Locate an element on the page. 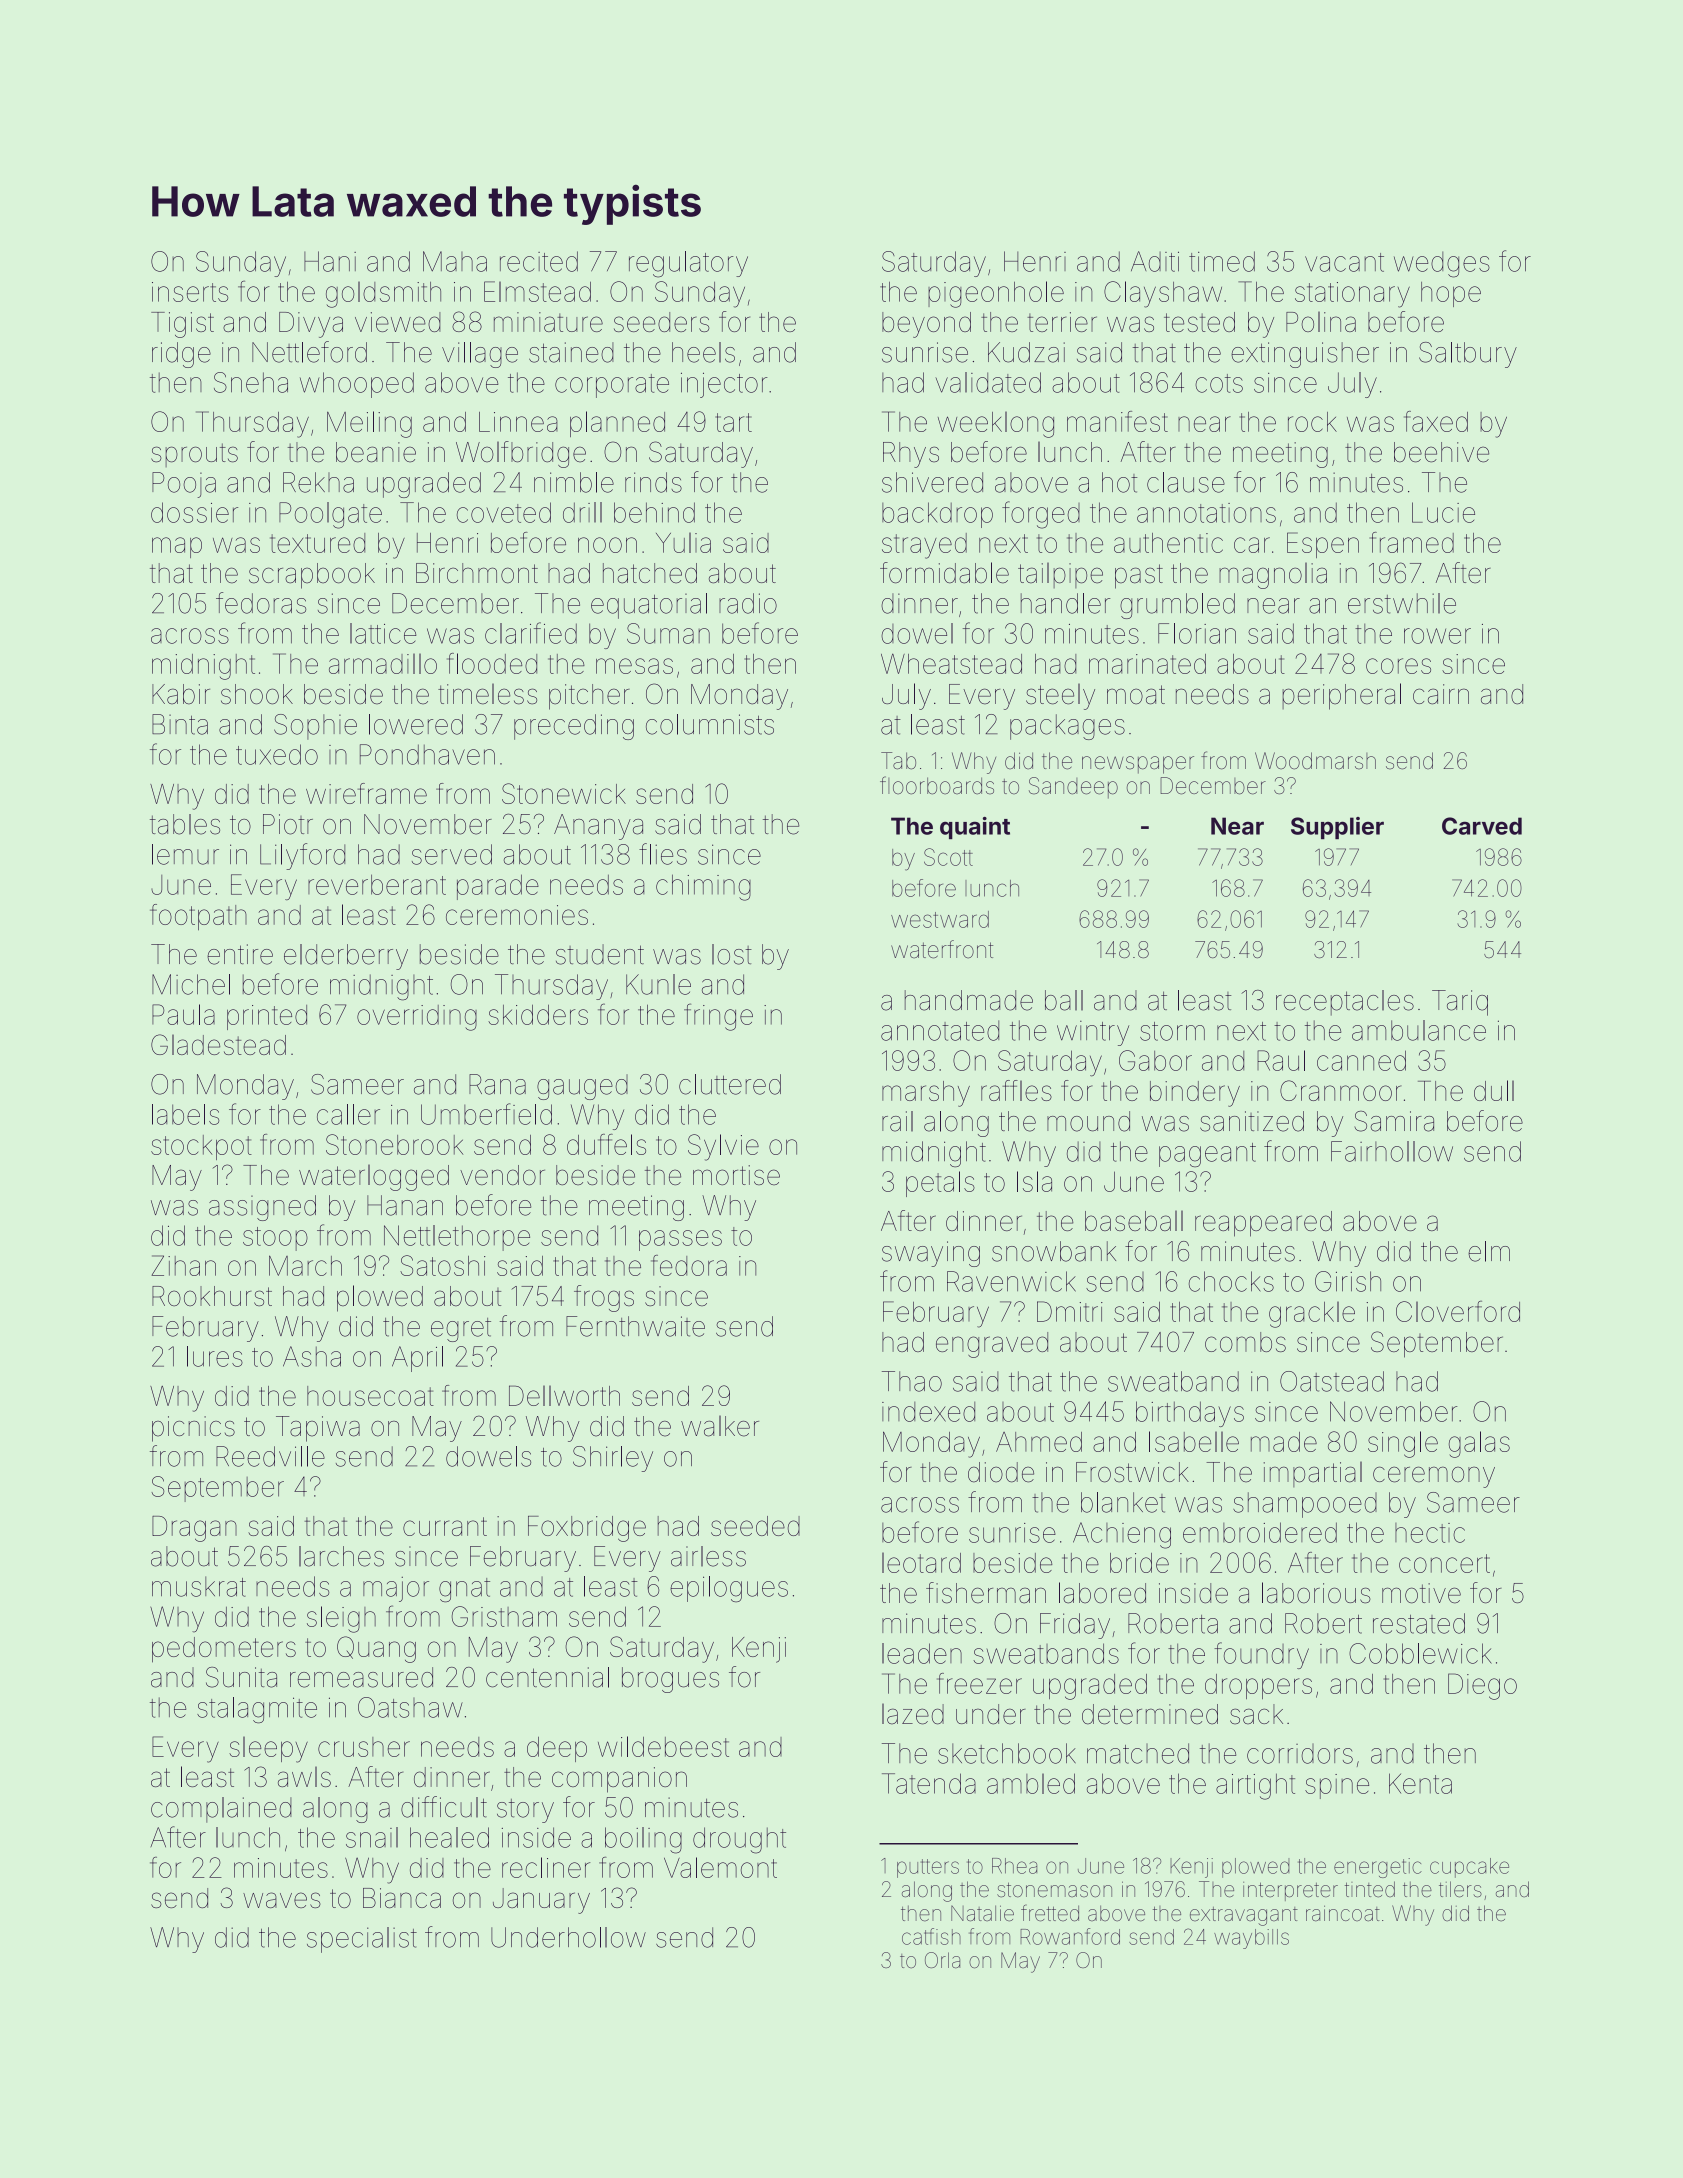  Oatstead is located at coordinates (1332, 1381).
